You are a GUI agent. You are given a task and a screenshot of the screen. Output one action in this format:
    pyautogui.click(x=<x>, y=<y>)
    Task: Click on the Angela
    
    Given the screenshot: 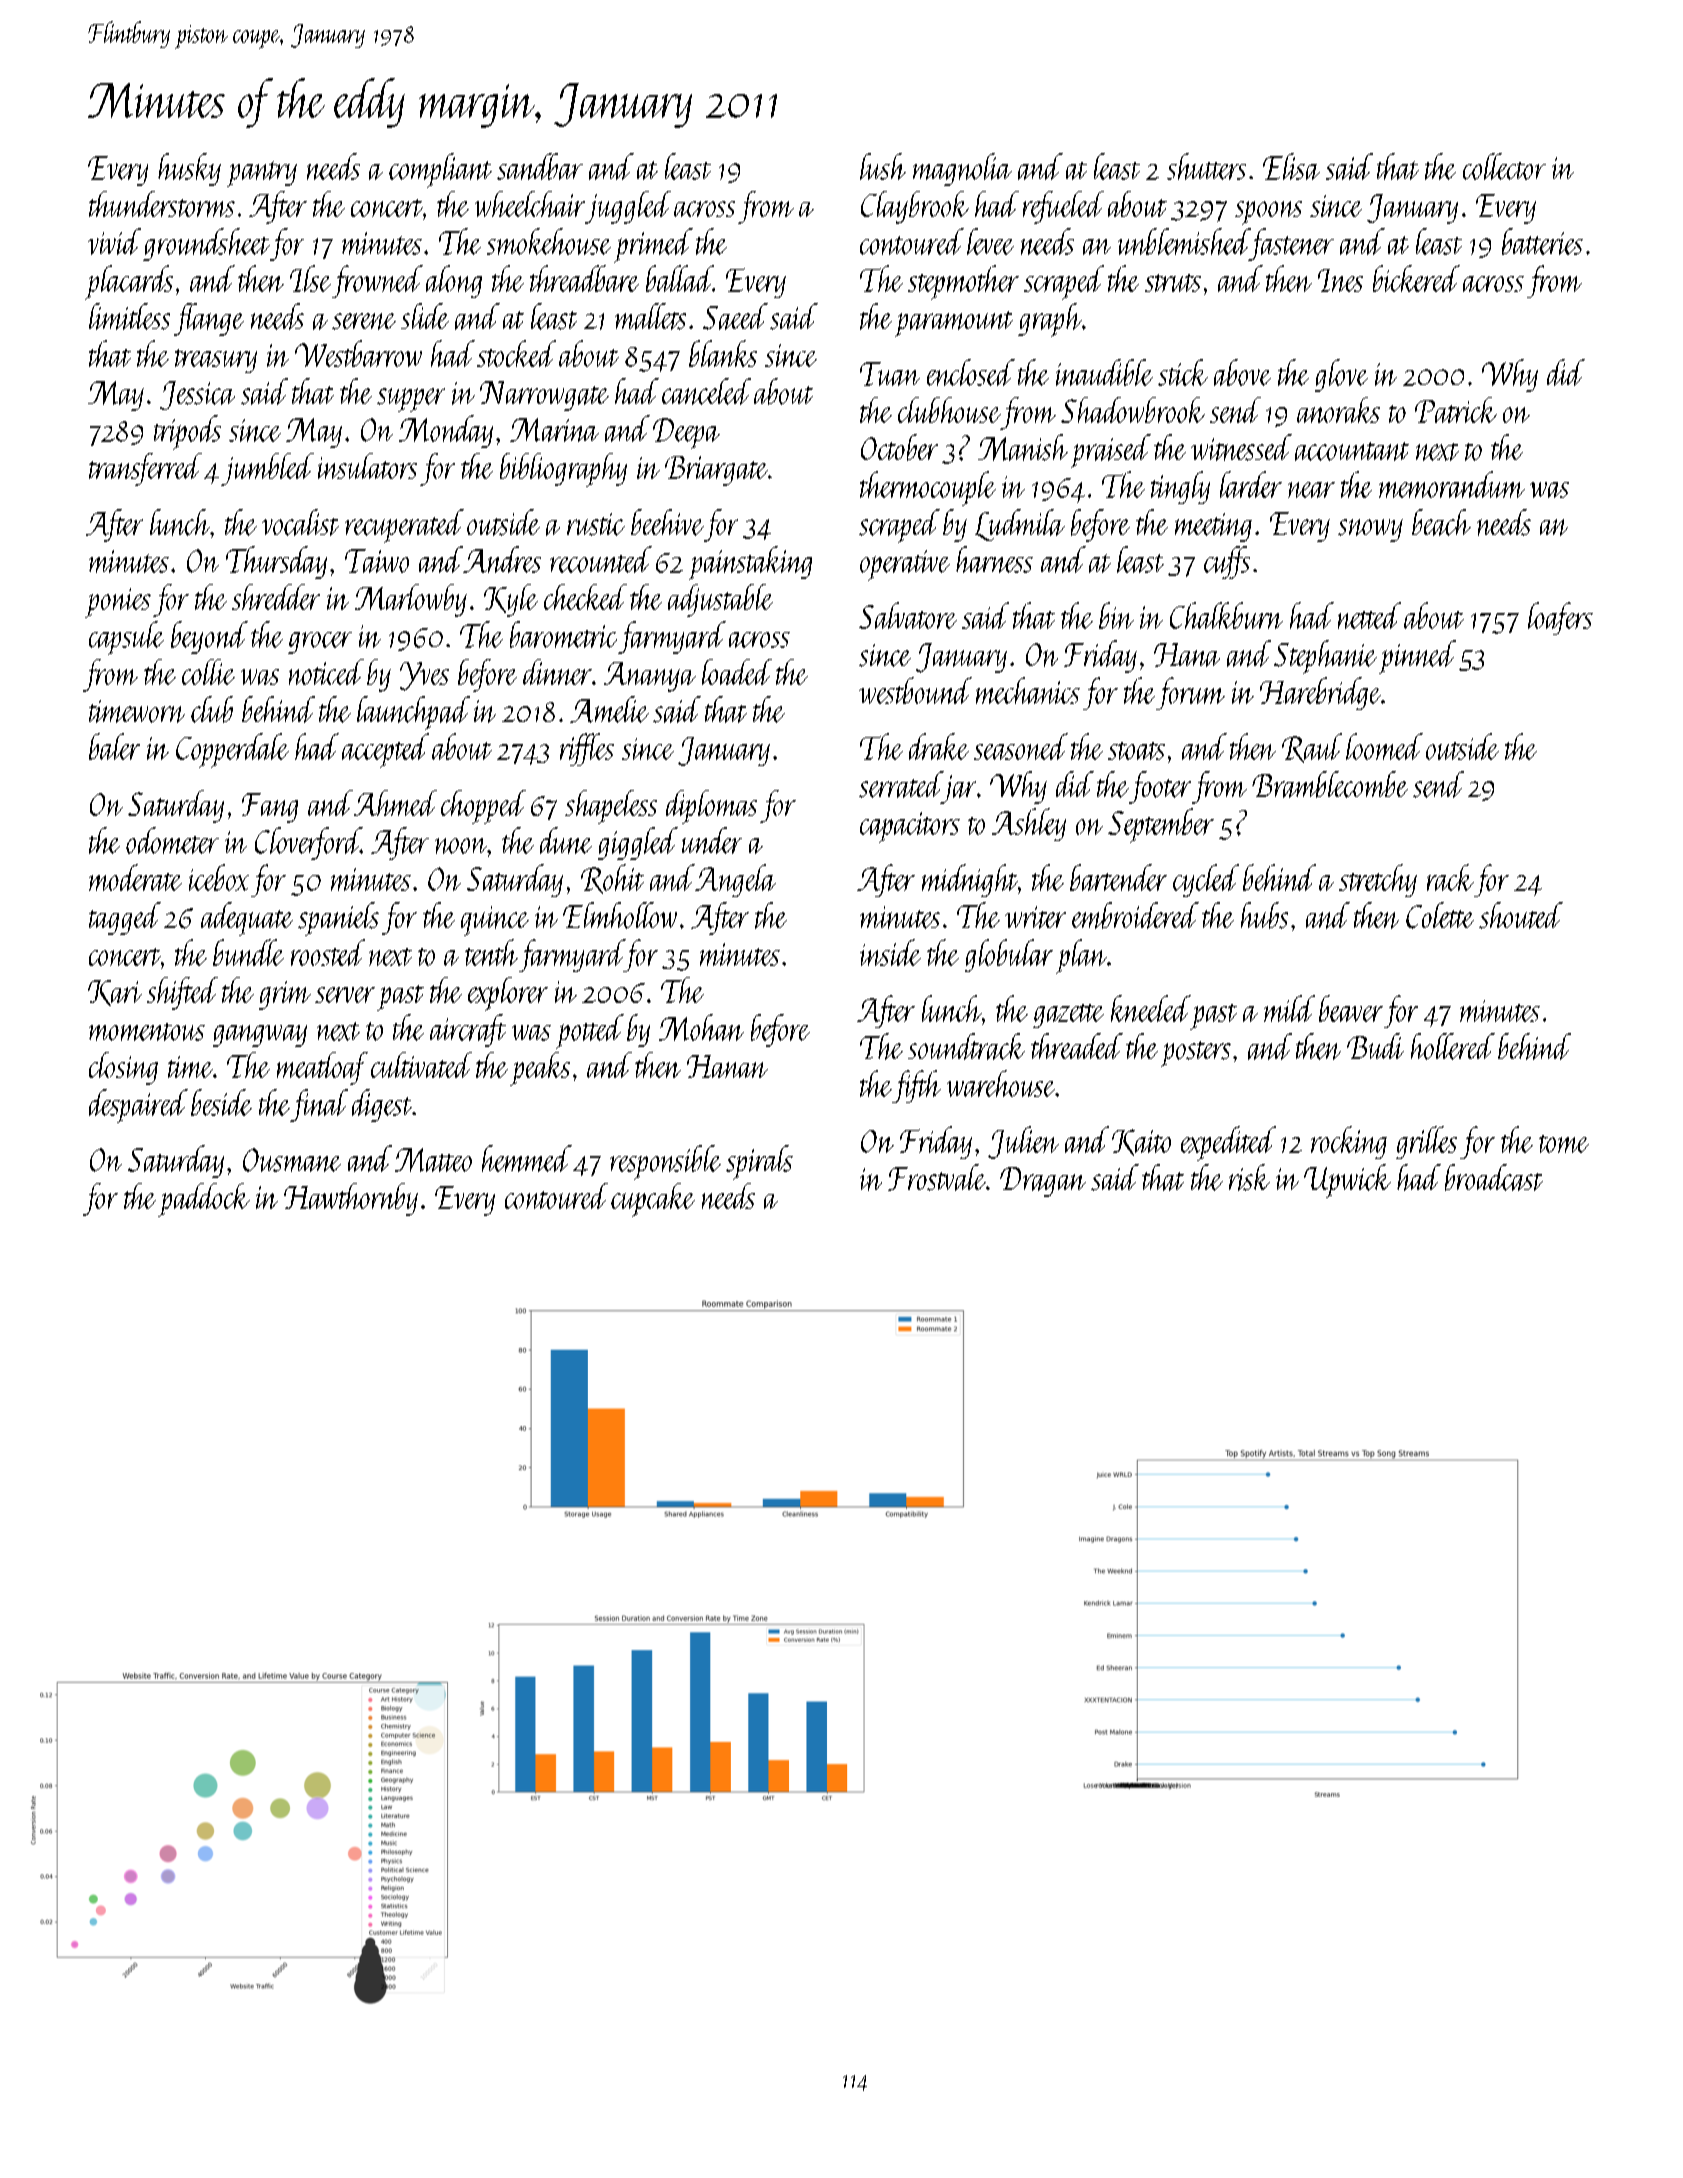 What is the action you would take?
    pyautogui.click(x=735, y=880)
